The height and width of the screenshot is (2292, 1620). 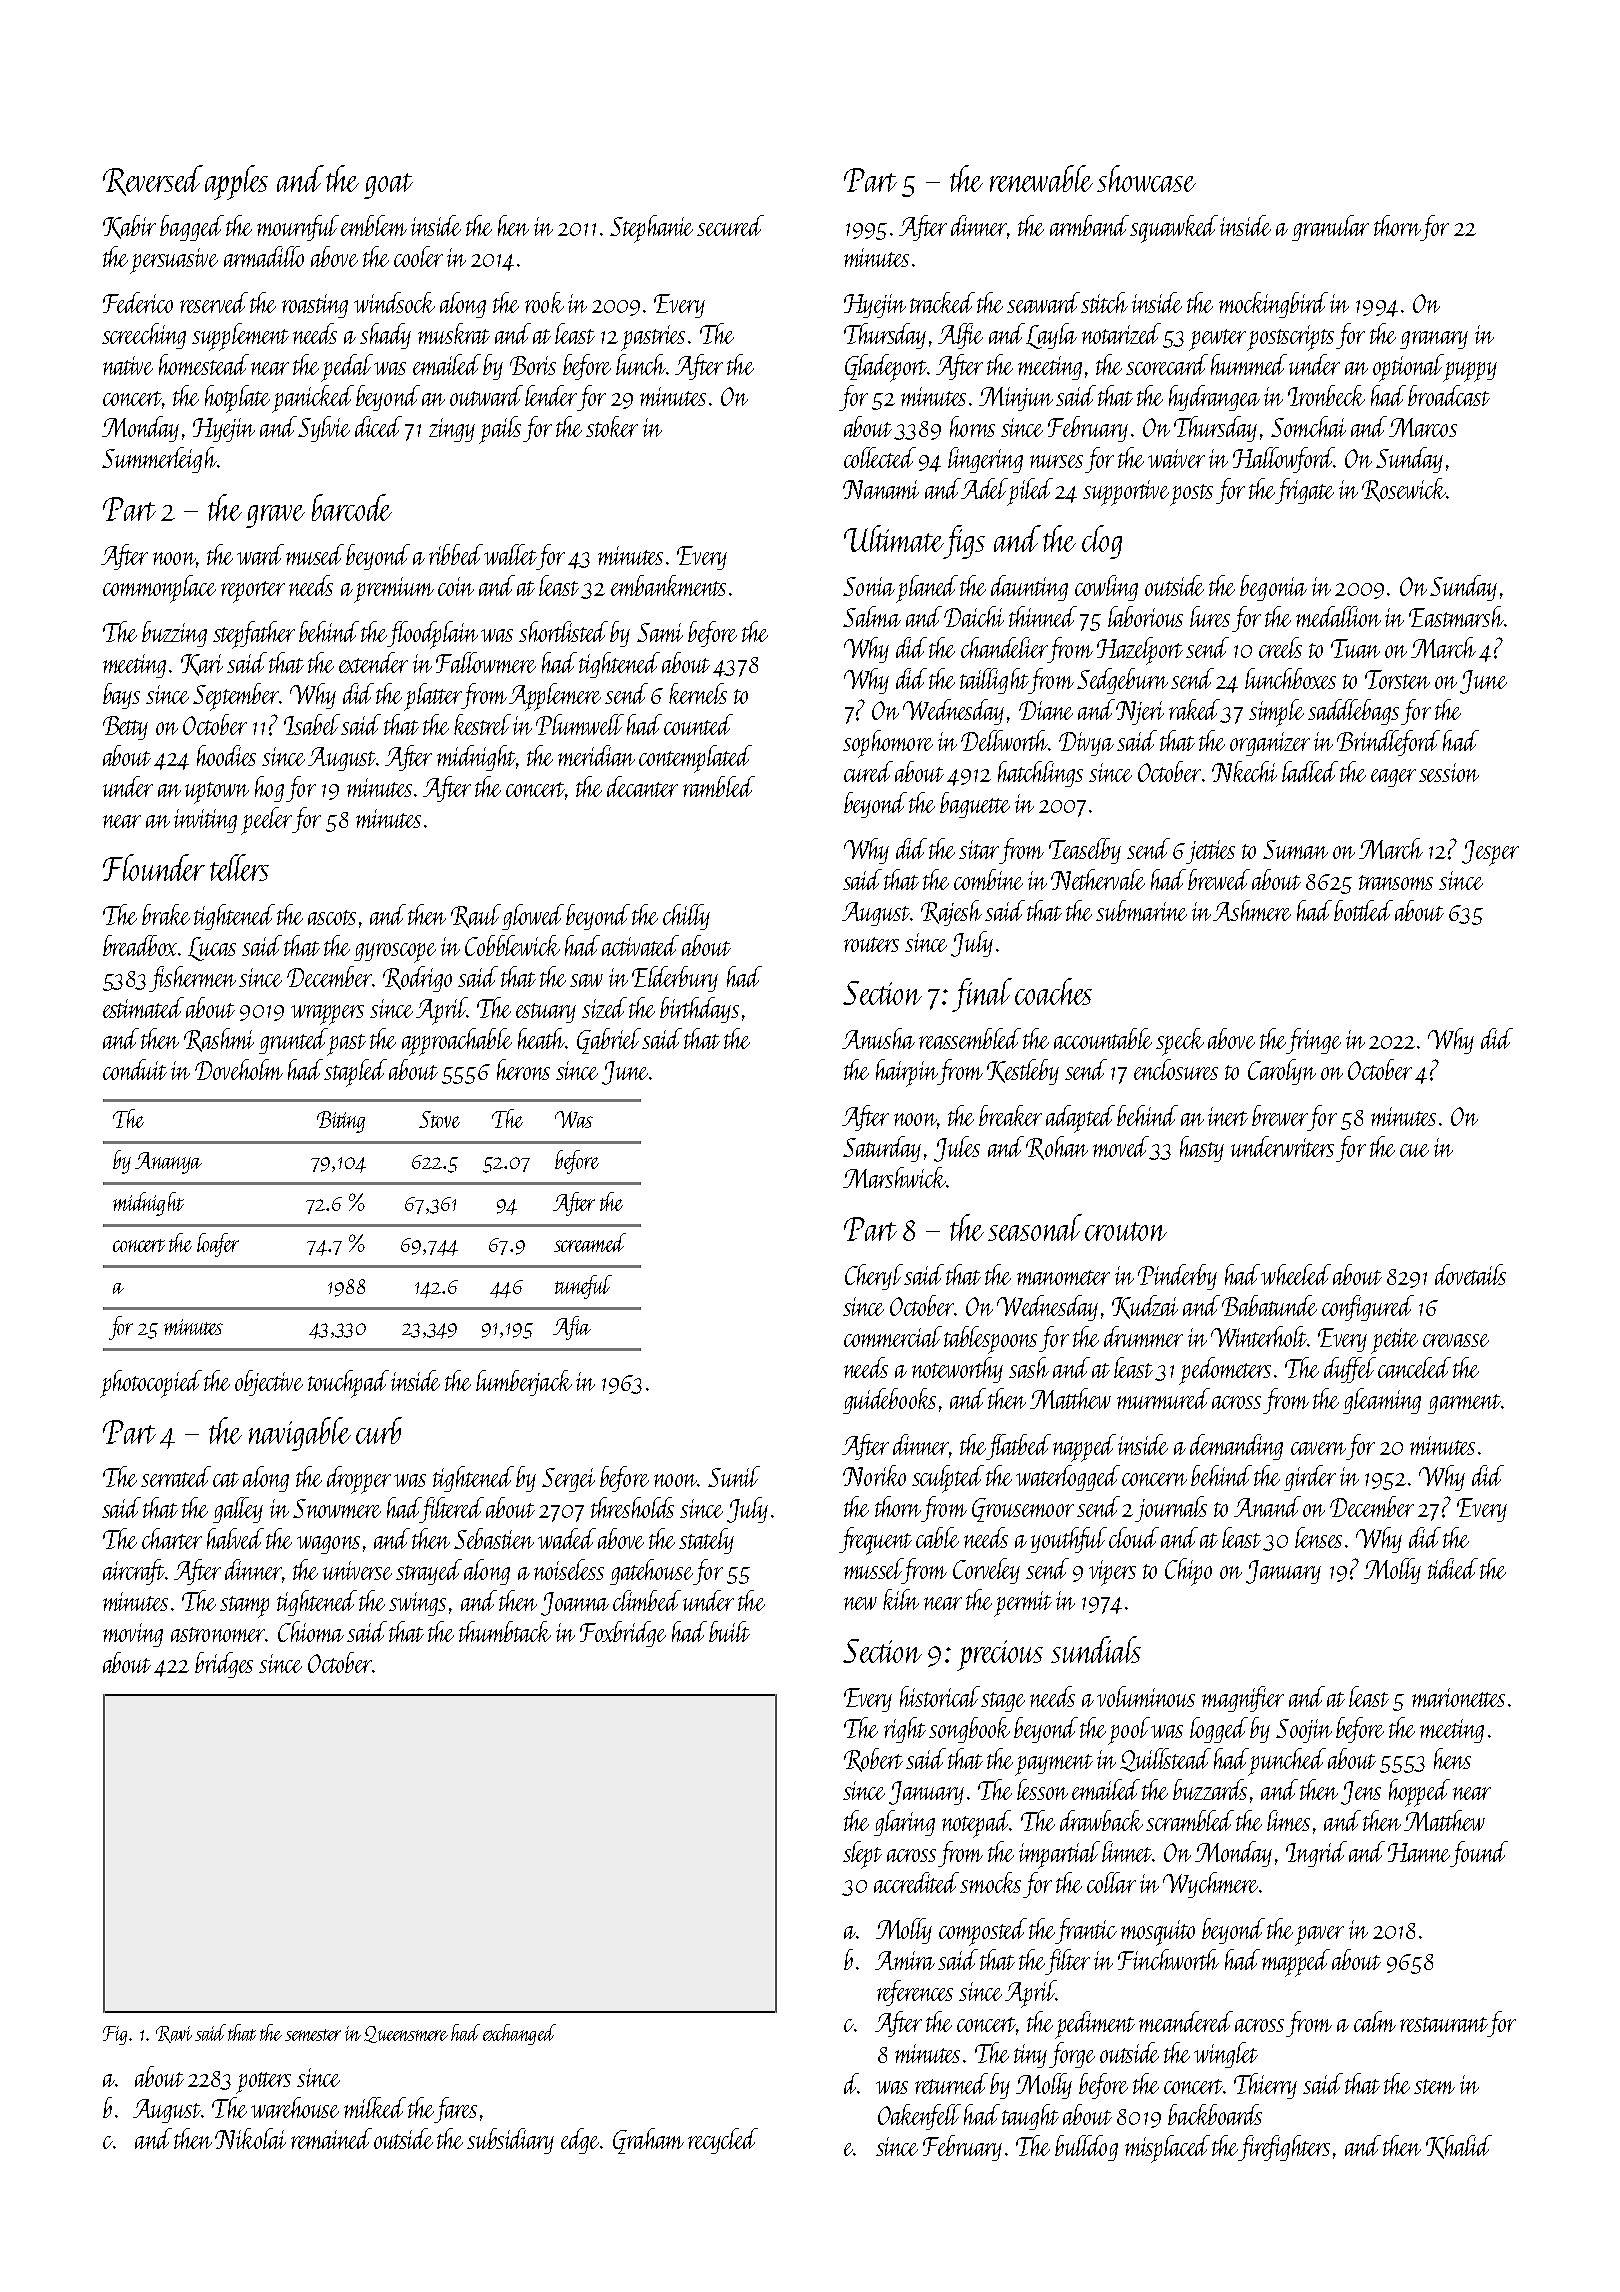 What do you see at coordinates (668, 585) in the screenshot?
I see `embankments` at bounding box center [668, 585].
